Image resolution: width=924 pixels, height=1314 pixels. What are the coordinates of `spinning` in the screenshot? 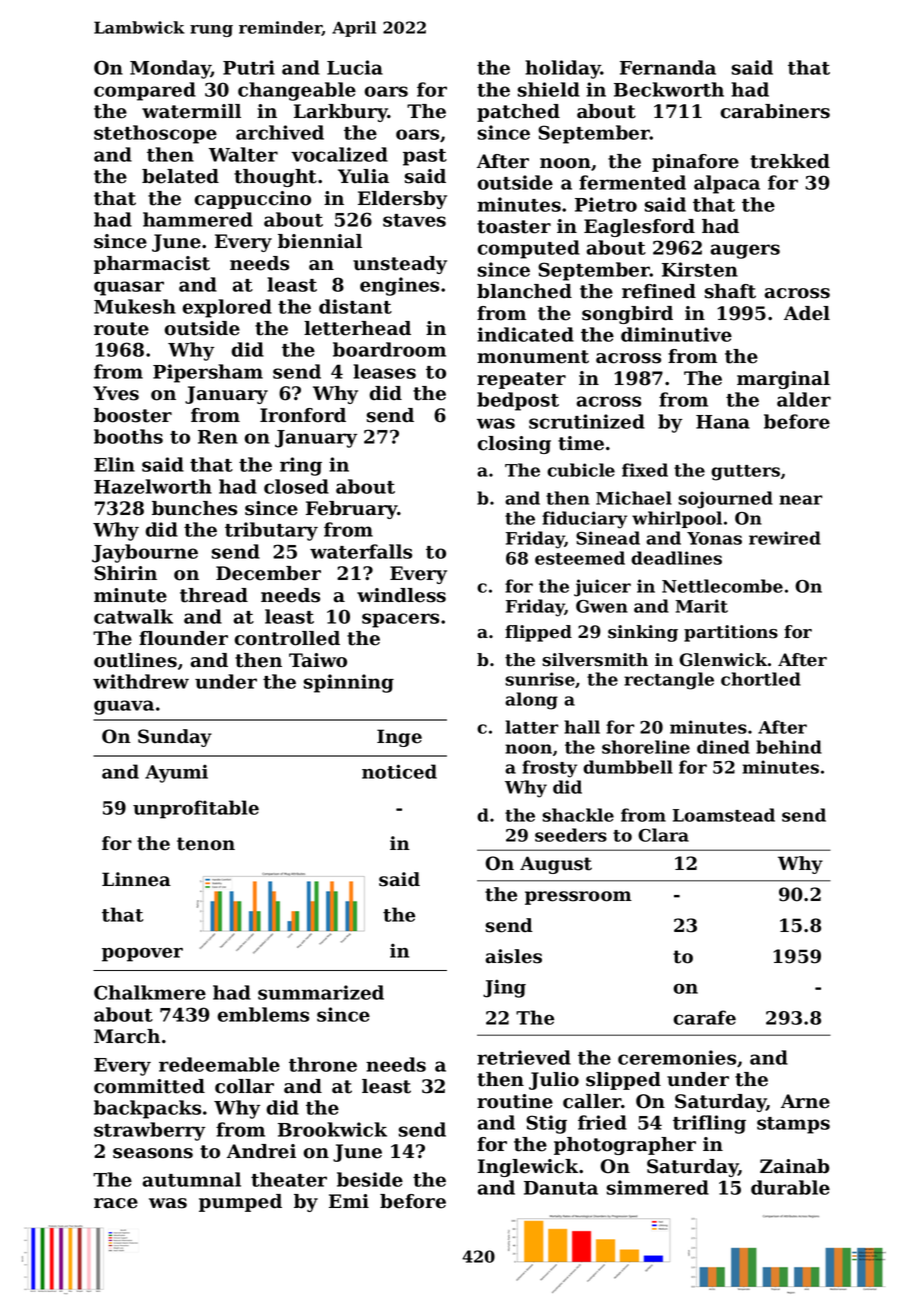 It's located at (349, 683).
